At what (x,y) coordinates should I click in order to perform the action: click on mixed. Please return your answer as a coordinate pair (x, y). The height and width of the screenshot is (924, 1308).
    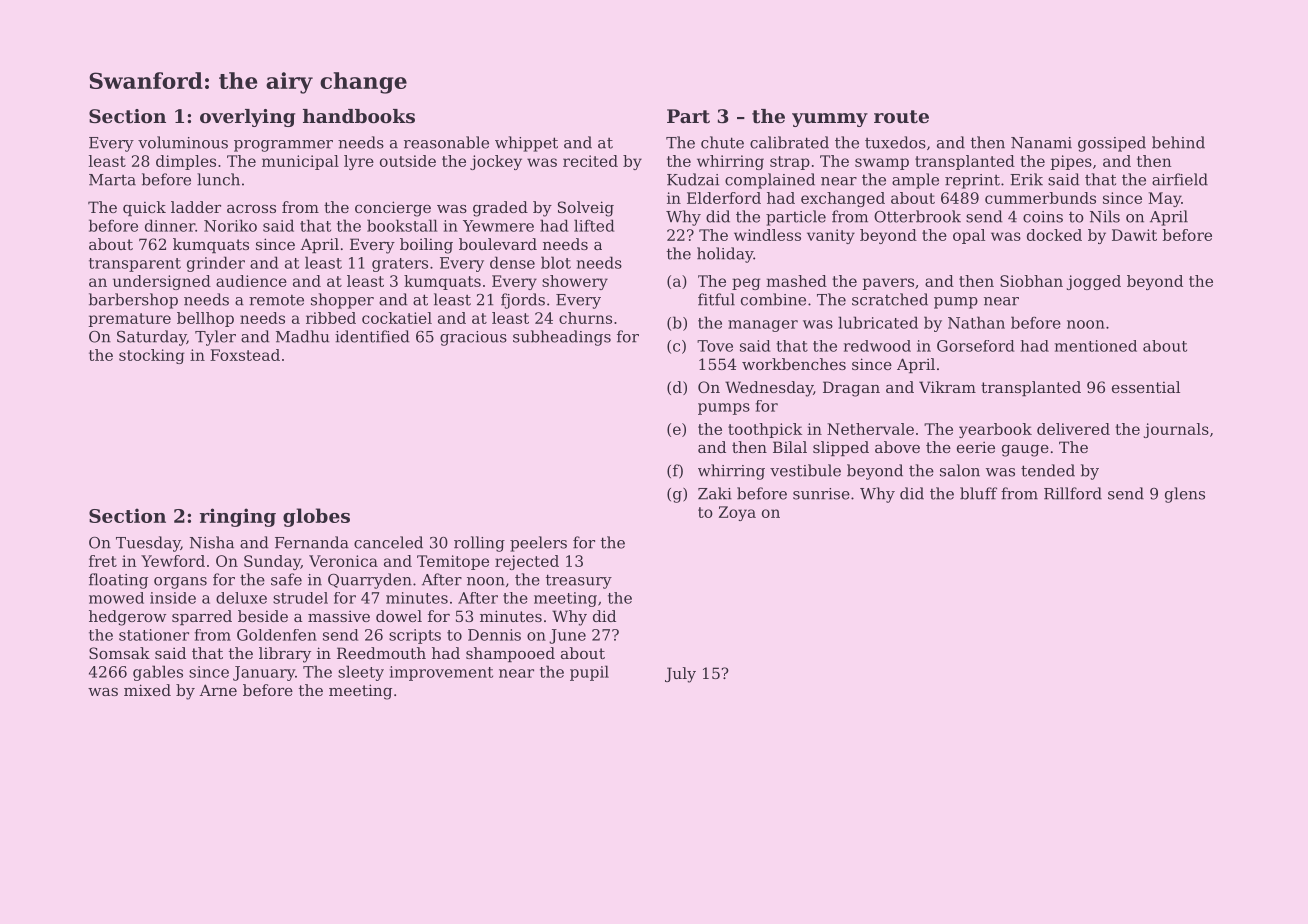
    Looking at the image, I should click on (147, 690).
